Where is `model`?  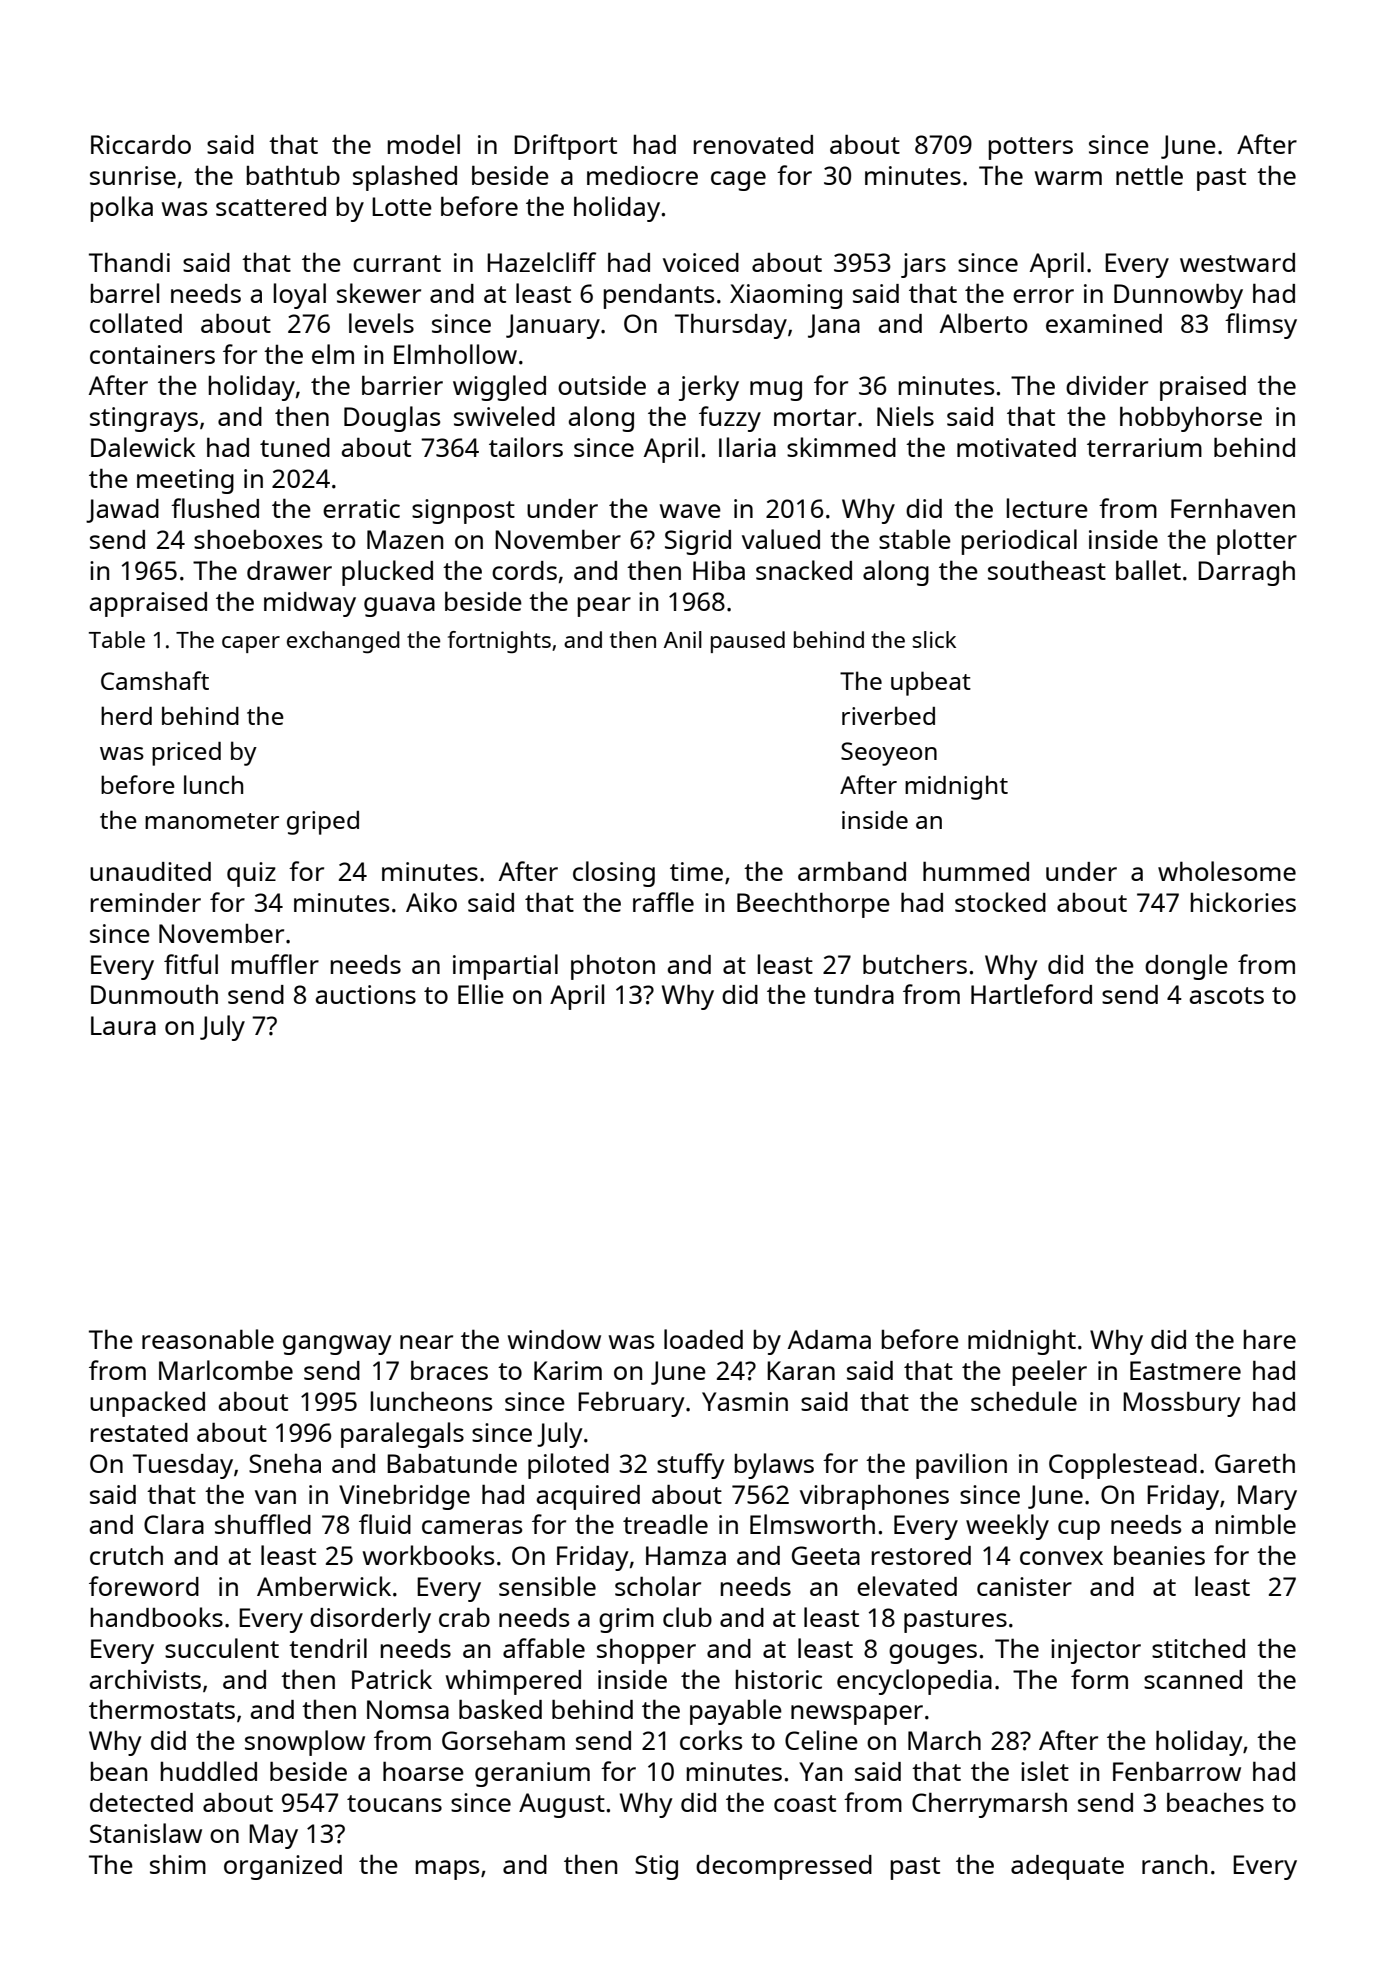 model is located at coordinates (424, 144).
